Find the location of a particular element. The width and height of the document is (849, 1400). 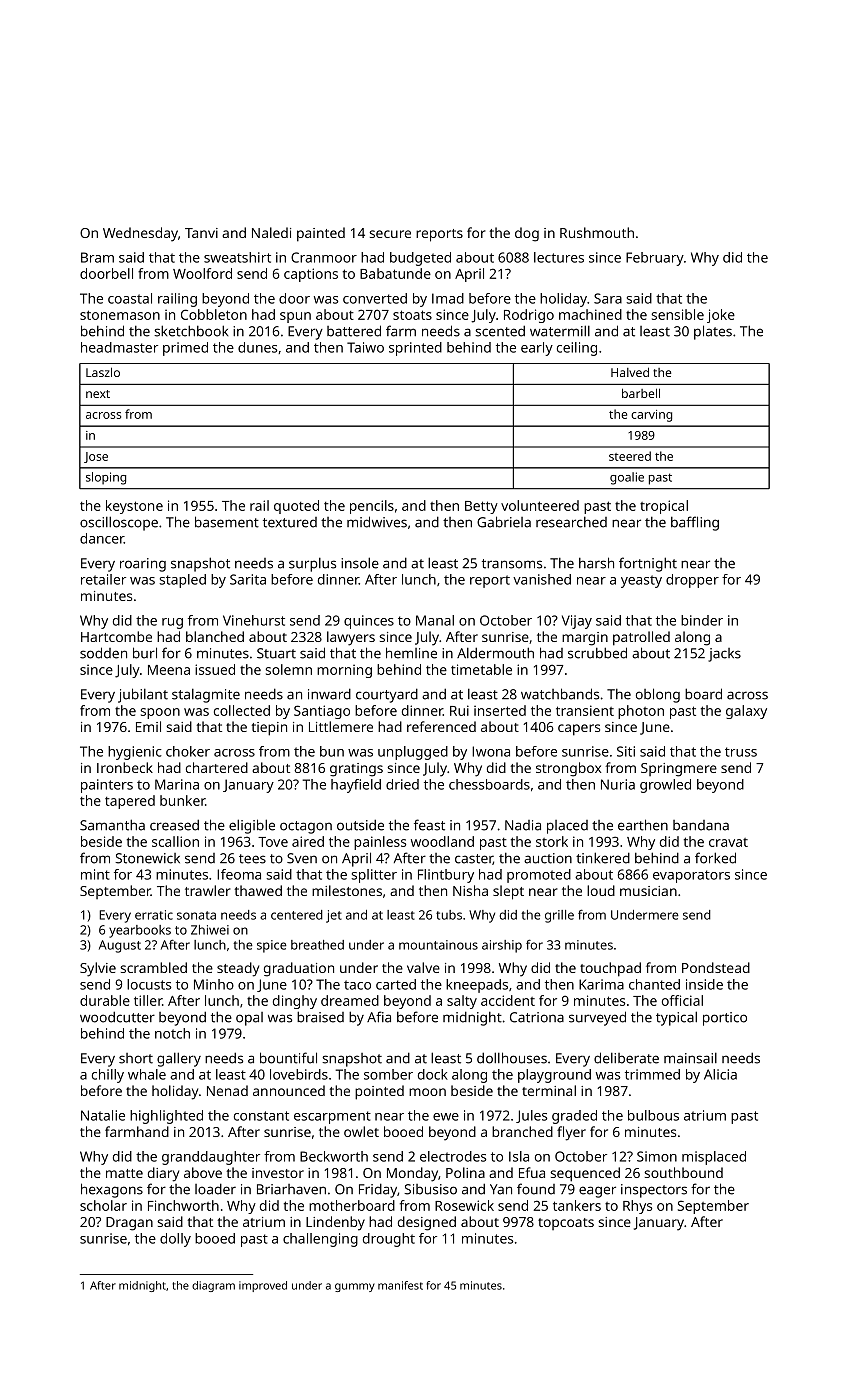

diagram is located at coordinates (213, 1286).
